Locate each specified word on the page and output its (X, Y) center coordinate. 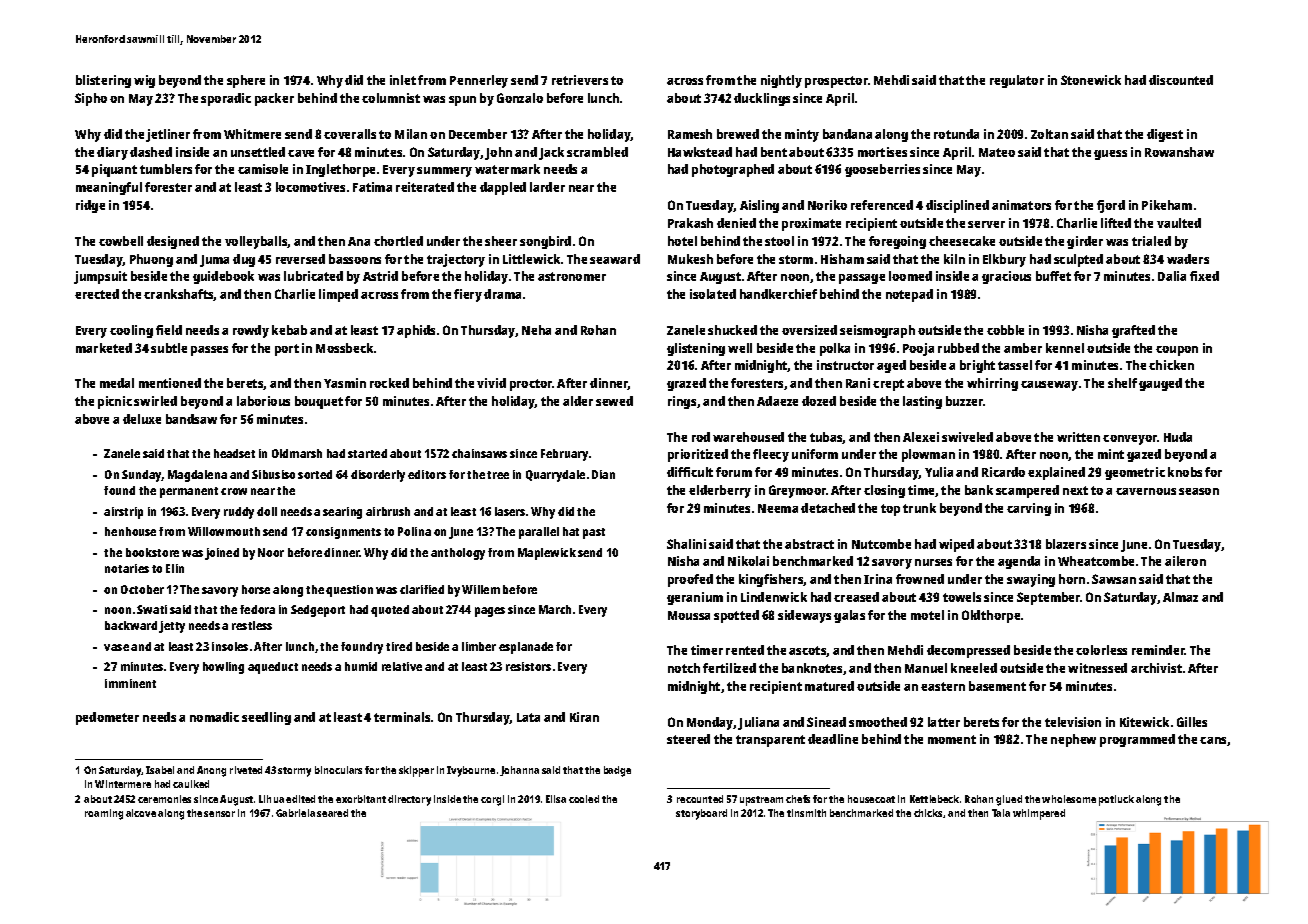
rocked (389, 383)
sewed (614, 401)
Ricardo (1003, 472)
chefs (798, 799)
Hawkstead (700, 152)
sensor (219, 814)
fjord (1111, 206)
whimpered (1039, 814)
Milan (411, 134)
